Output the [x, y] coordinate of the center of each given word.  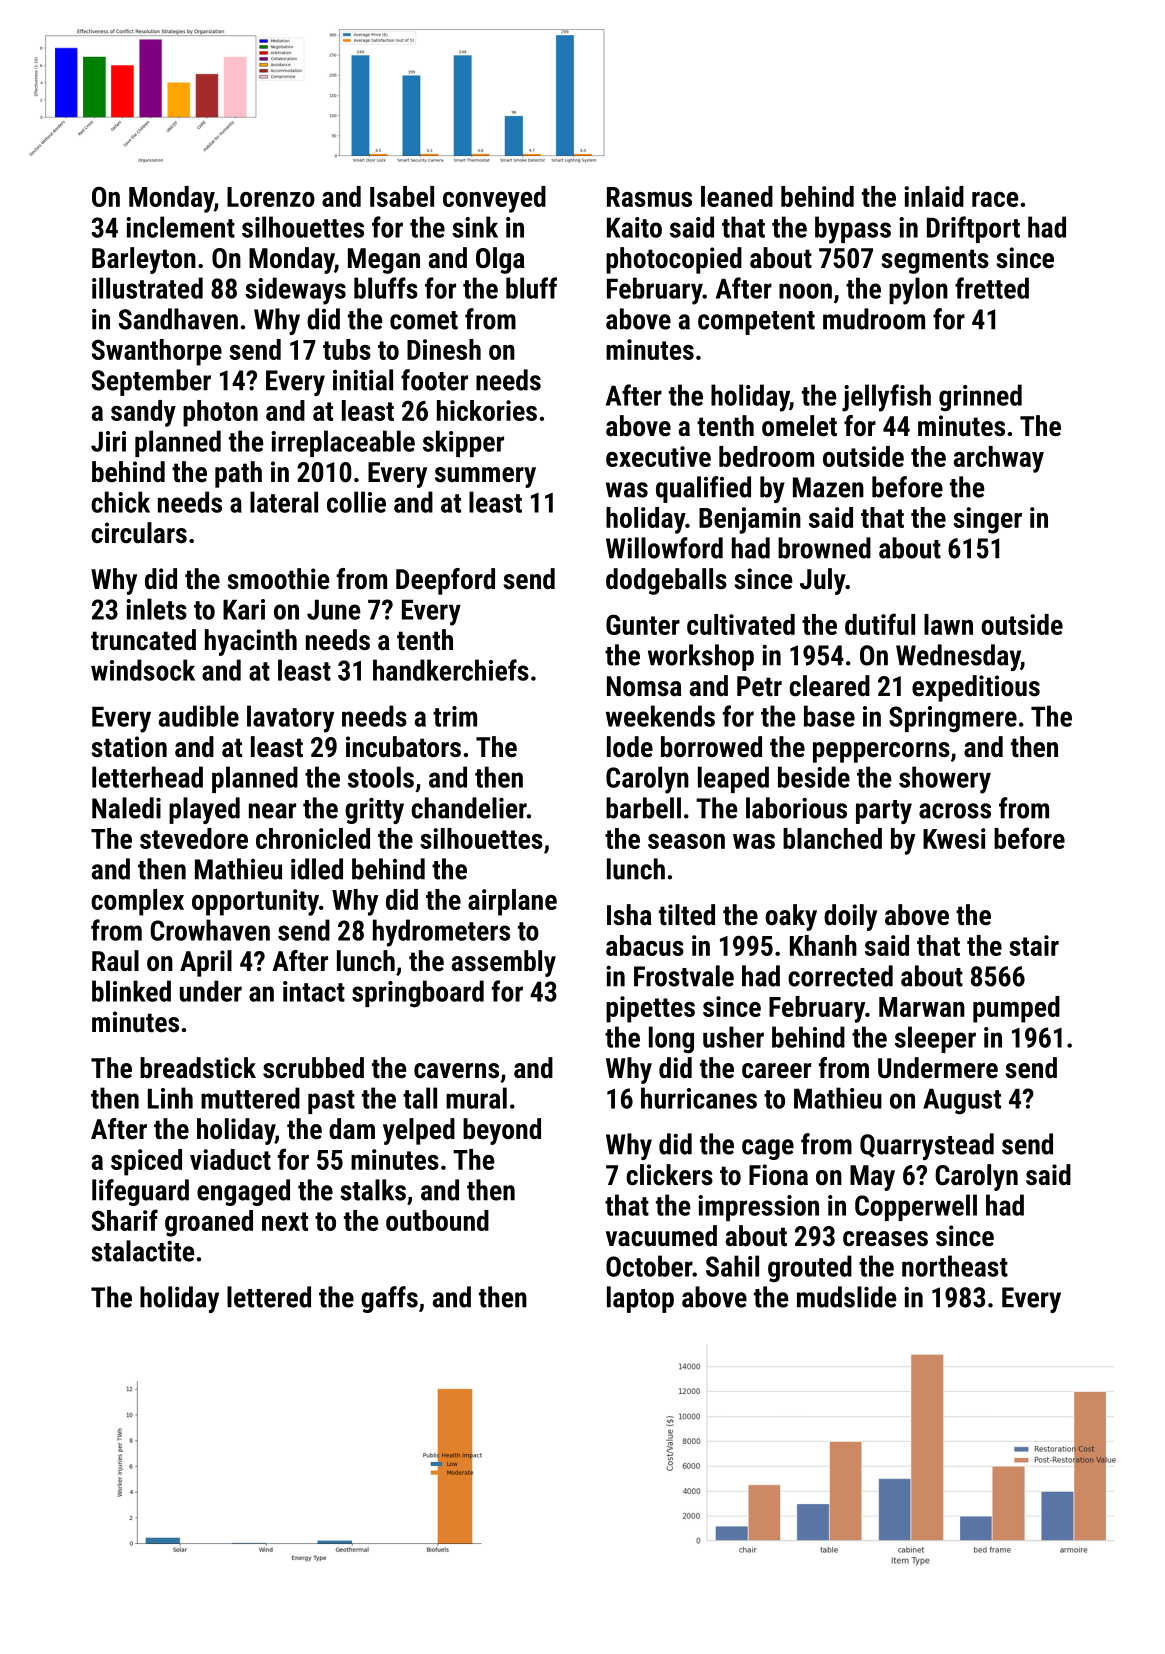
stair [1034, 945]
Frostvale [684, 976]
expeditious [976, 688]
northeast [955, 1266]
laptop [640, 1299]
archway [999, 459]
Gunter [643, 624]
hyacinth [251, 642]
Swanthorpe [157, 352]
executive [658, 456]
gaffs [389, 1299]
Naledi [126, 808]
